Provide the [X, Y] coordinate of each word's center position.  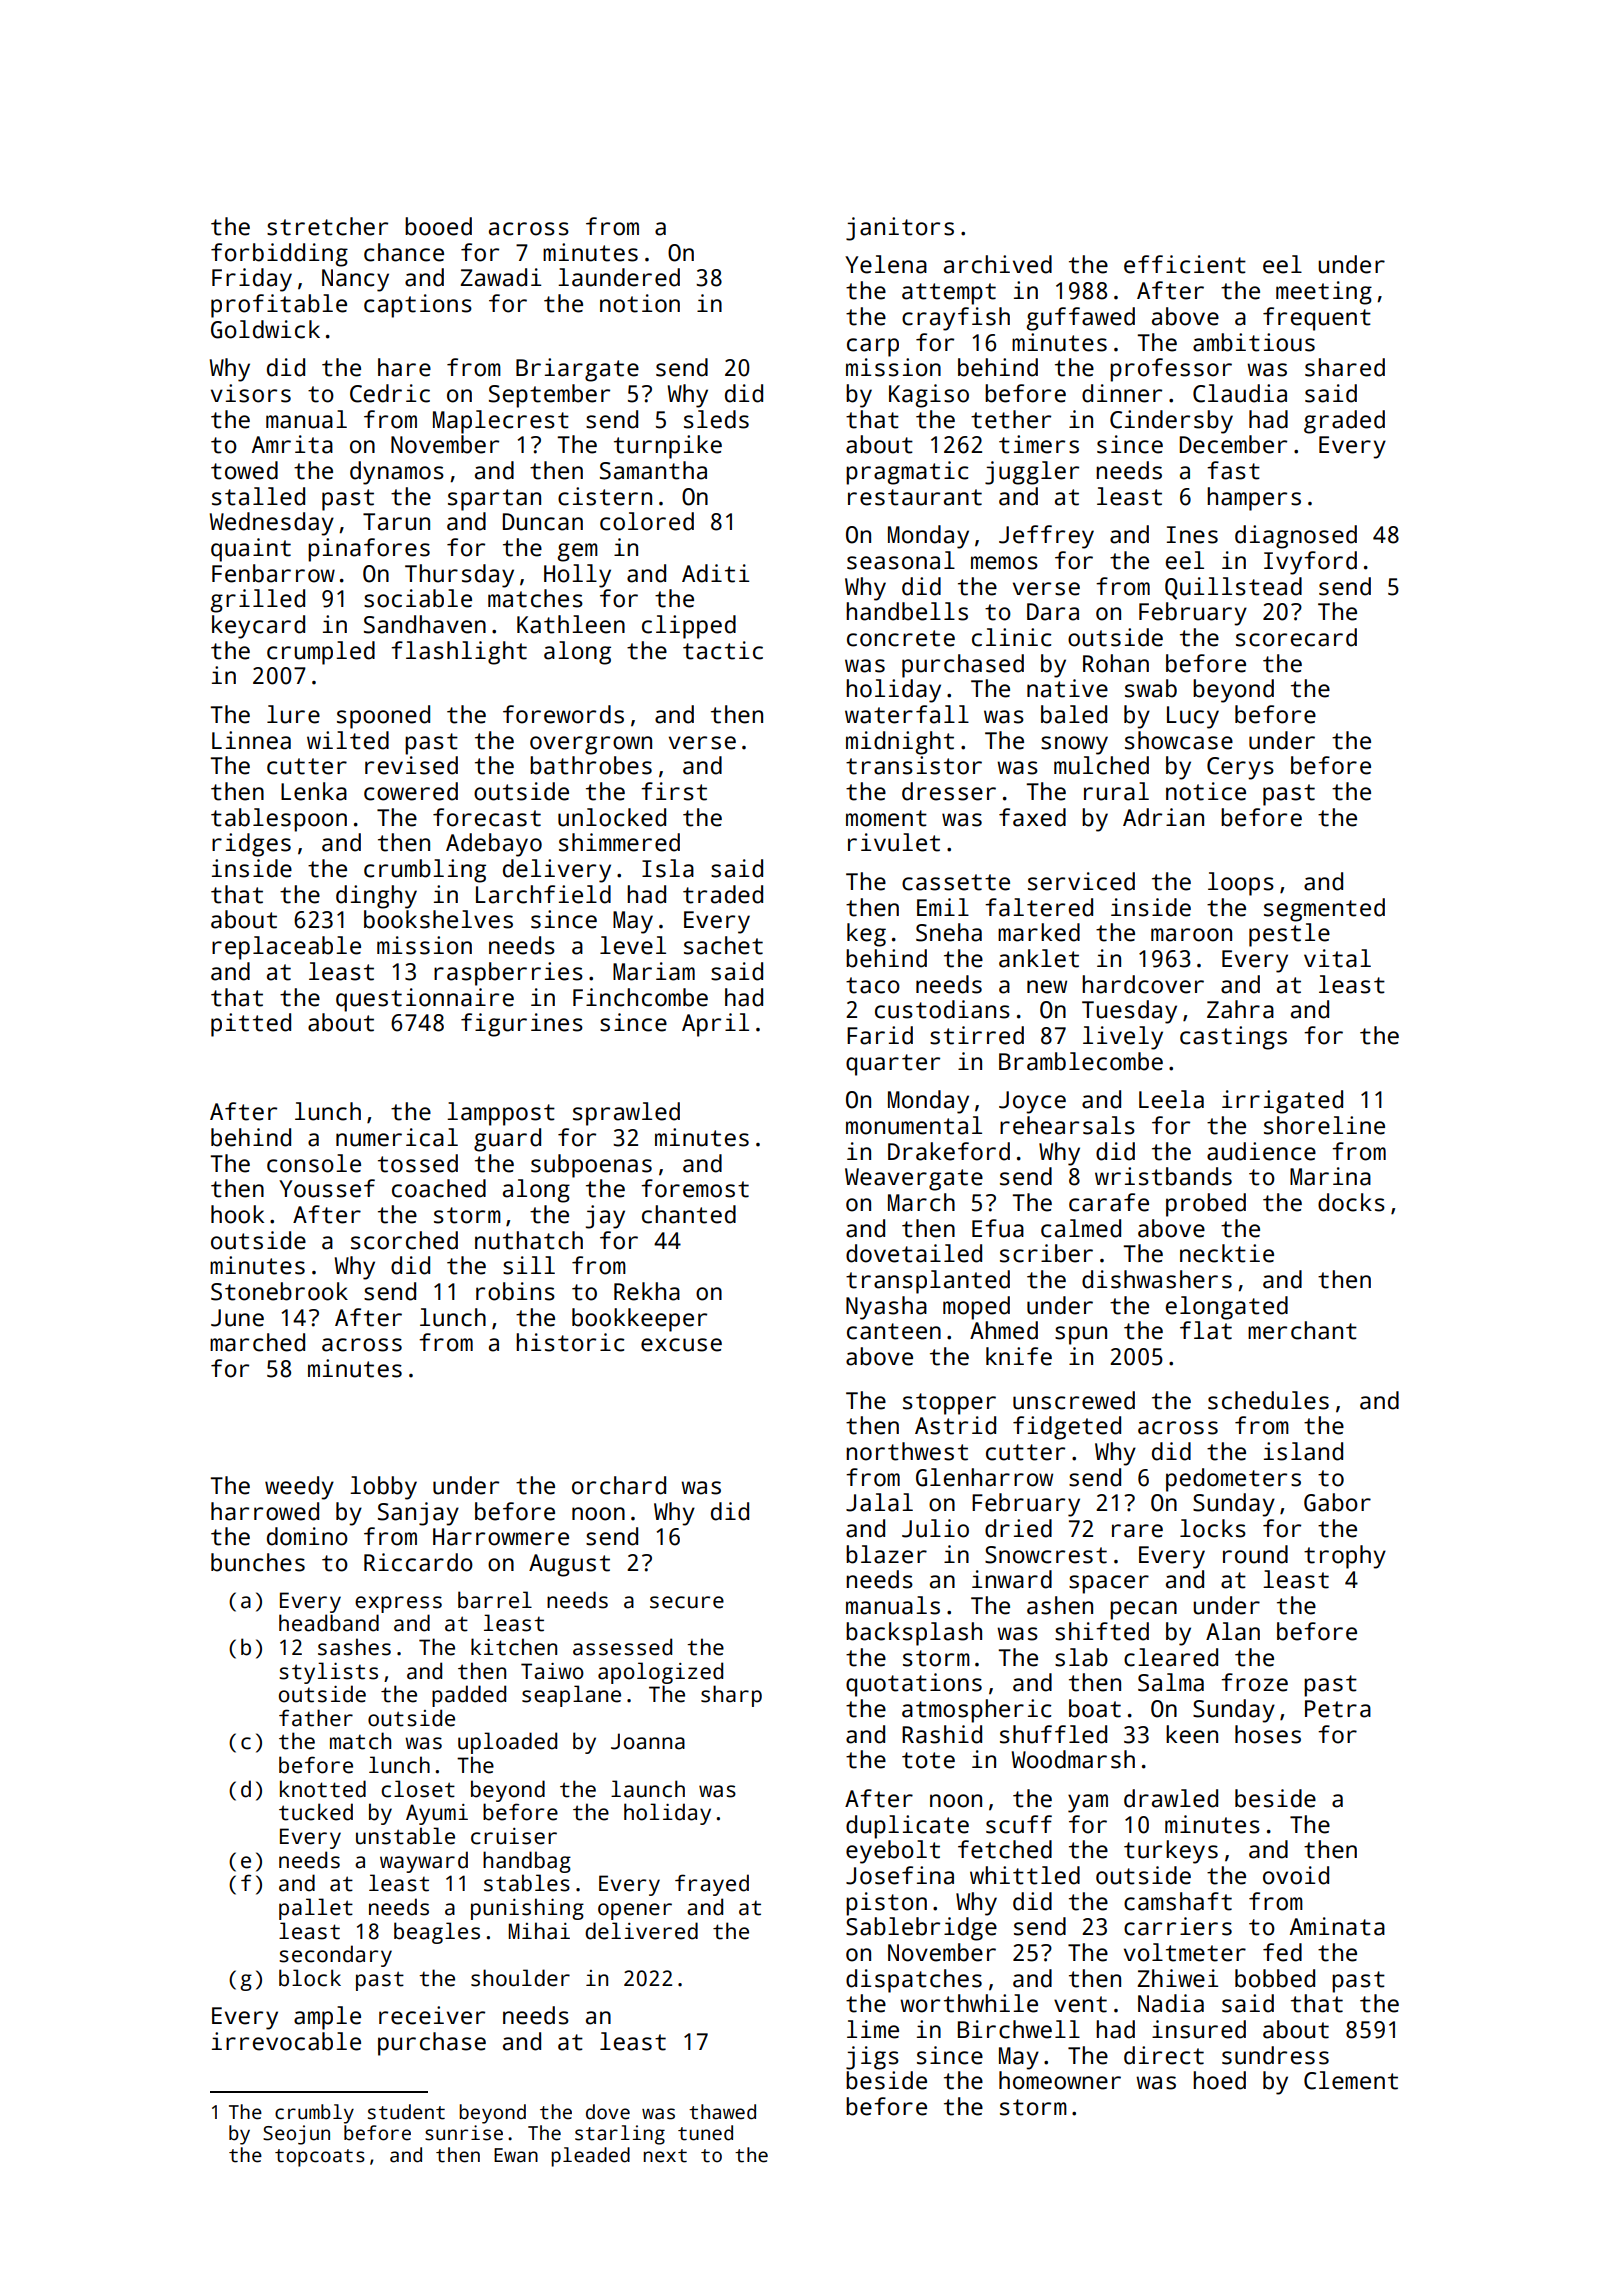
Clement [1351, 2080]
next [665, 2156]
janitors [900, 229]
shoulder [520, 1978]
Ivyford [1310, 563]
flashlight [459, 653]
